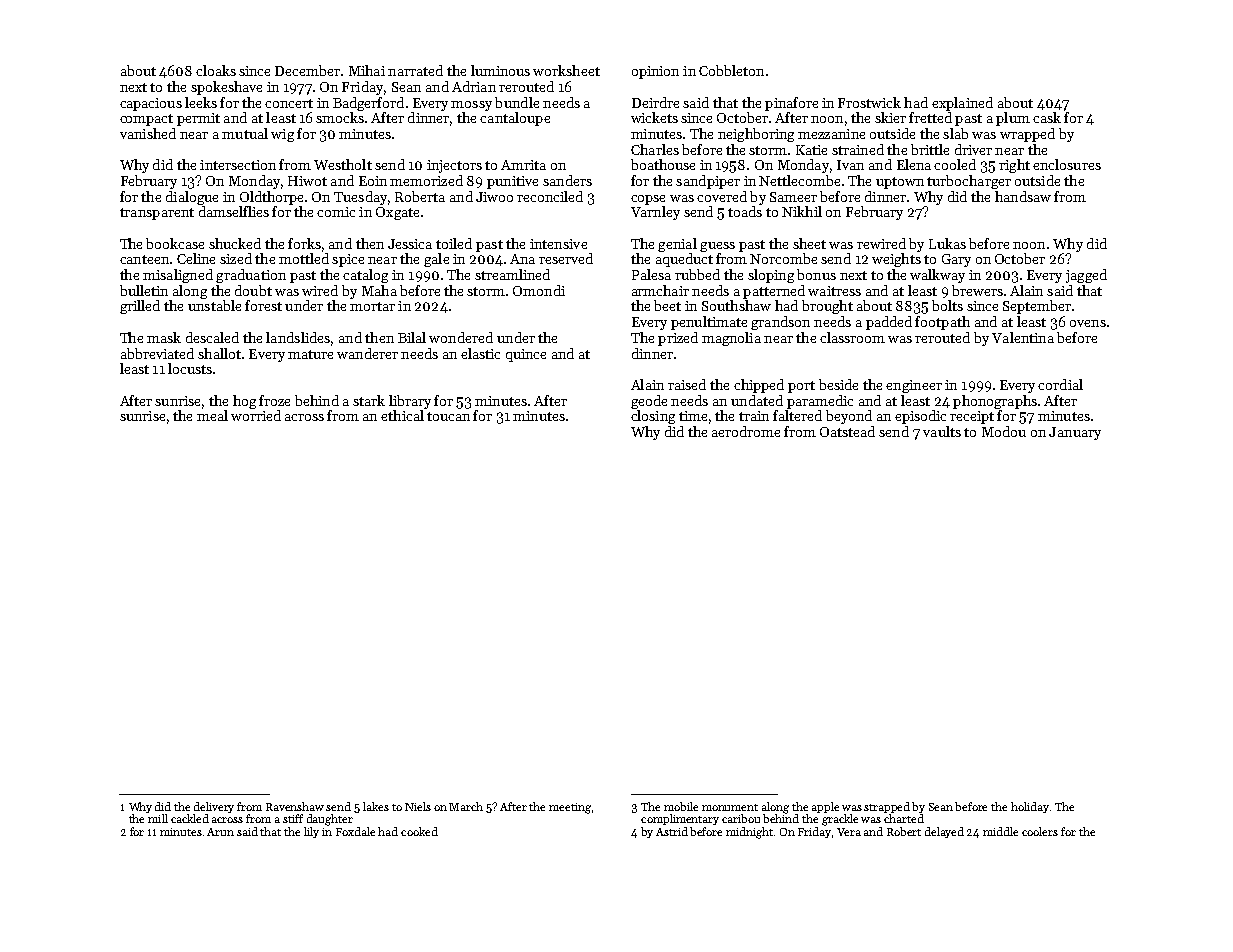 The width and height of the image is (1233, 952). I want to click on cloaks, so click(216, 70).
